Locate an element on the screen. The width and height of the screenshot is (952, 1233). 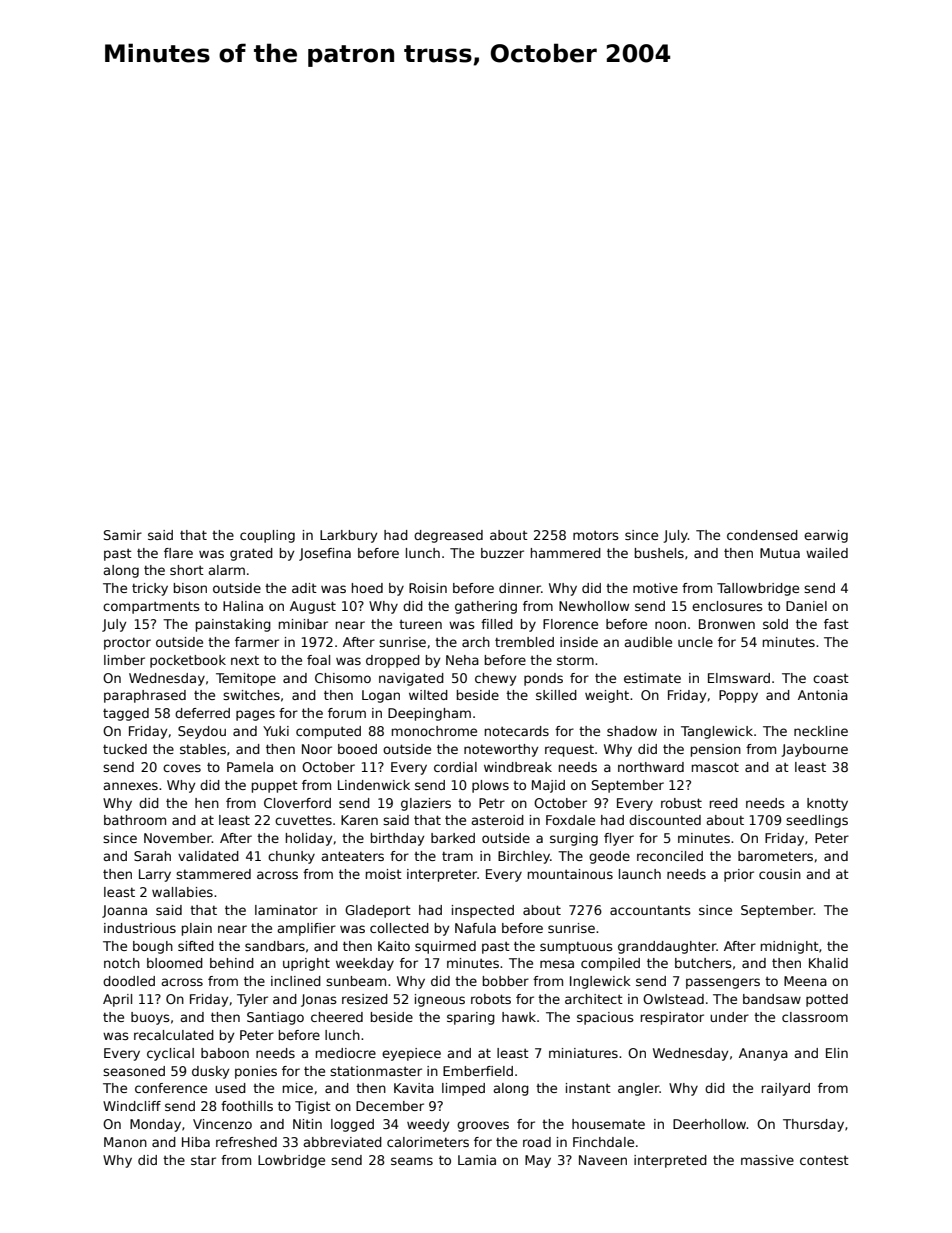
condensed is located at coordinates (762, 535).
